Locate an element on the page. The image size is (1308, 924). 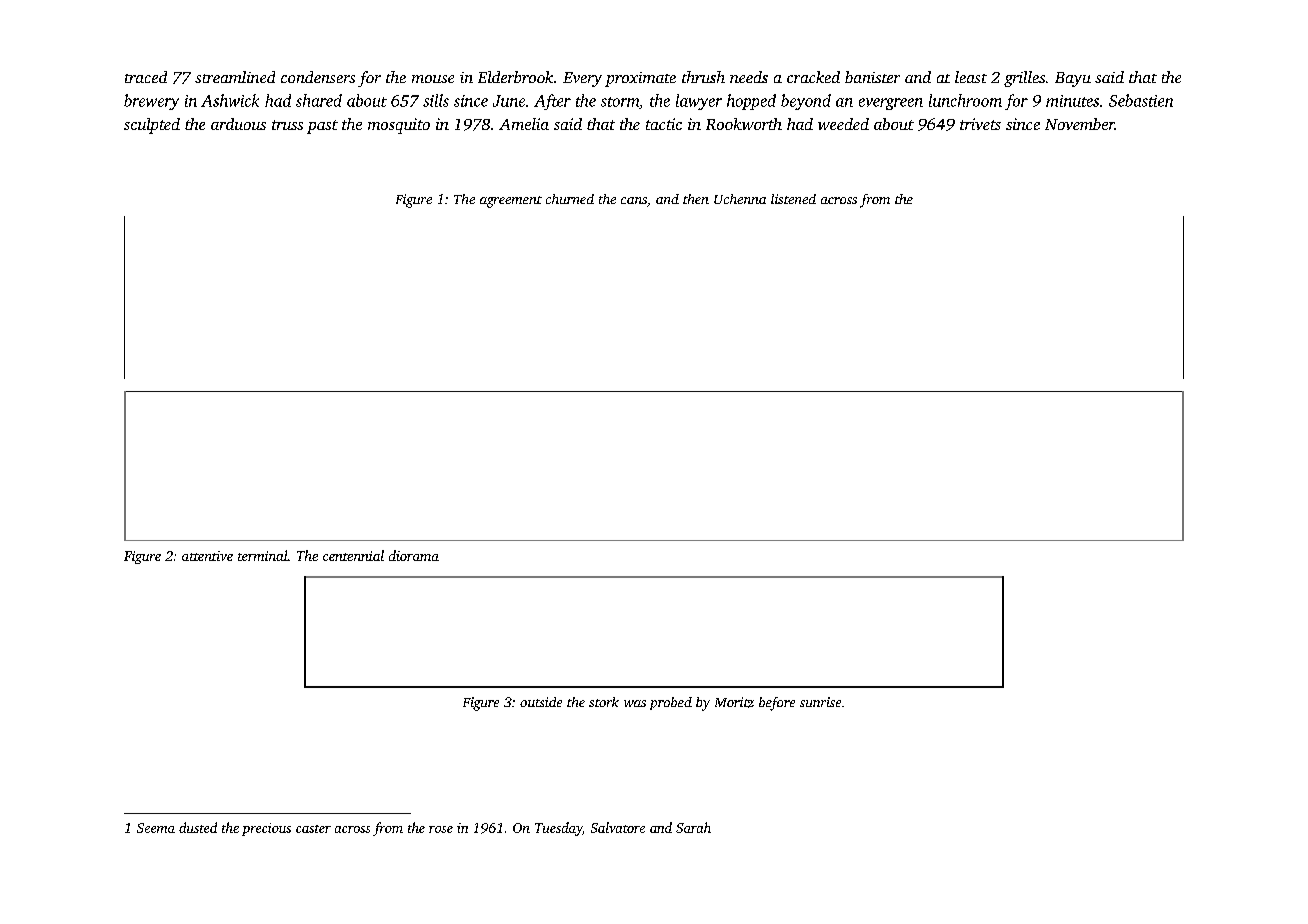
listened is located at coordinates (793, 199).
